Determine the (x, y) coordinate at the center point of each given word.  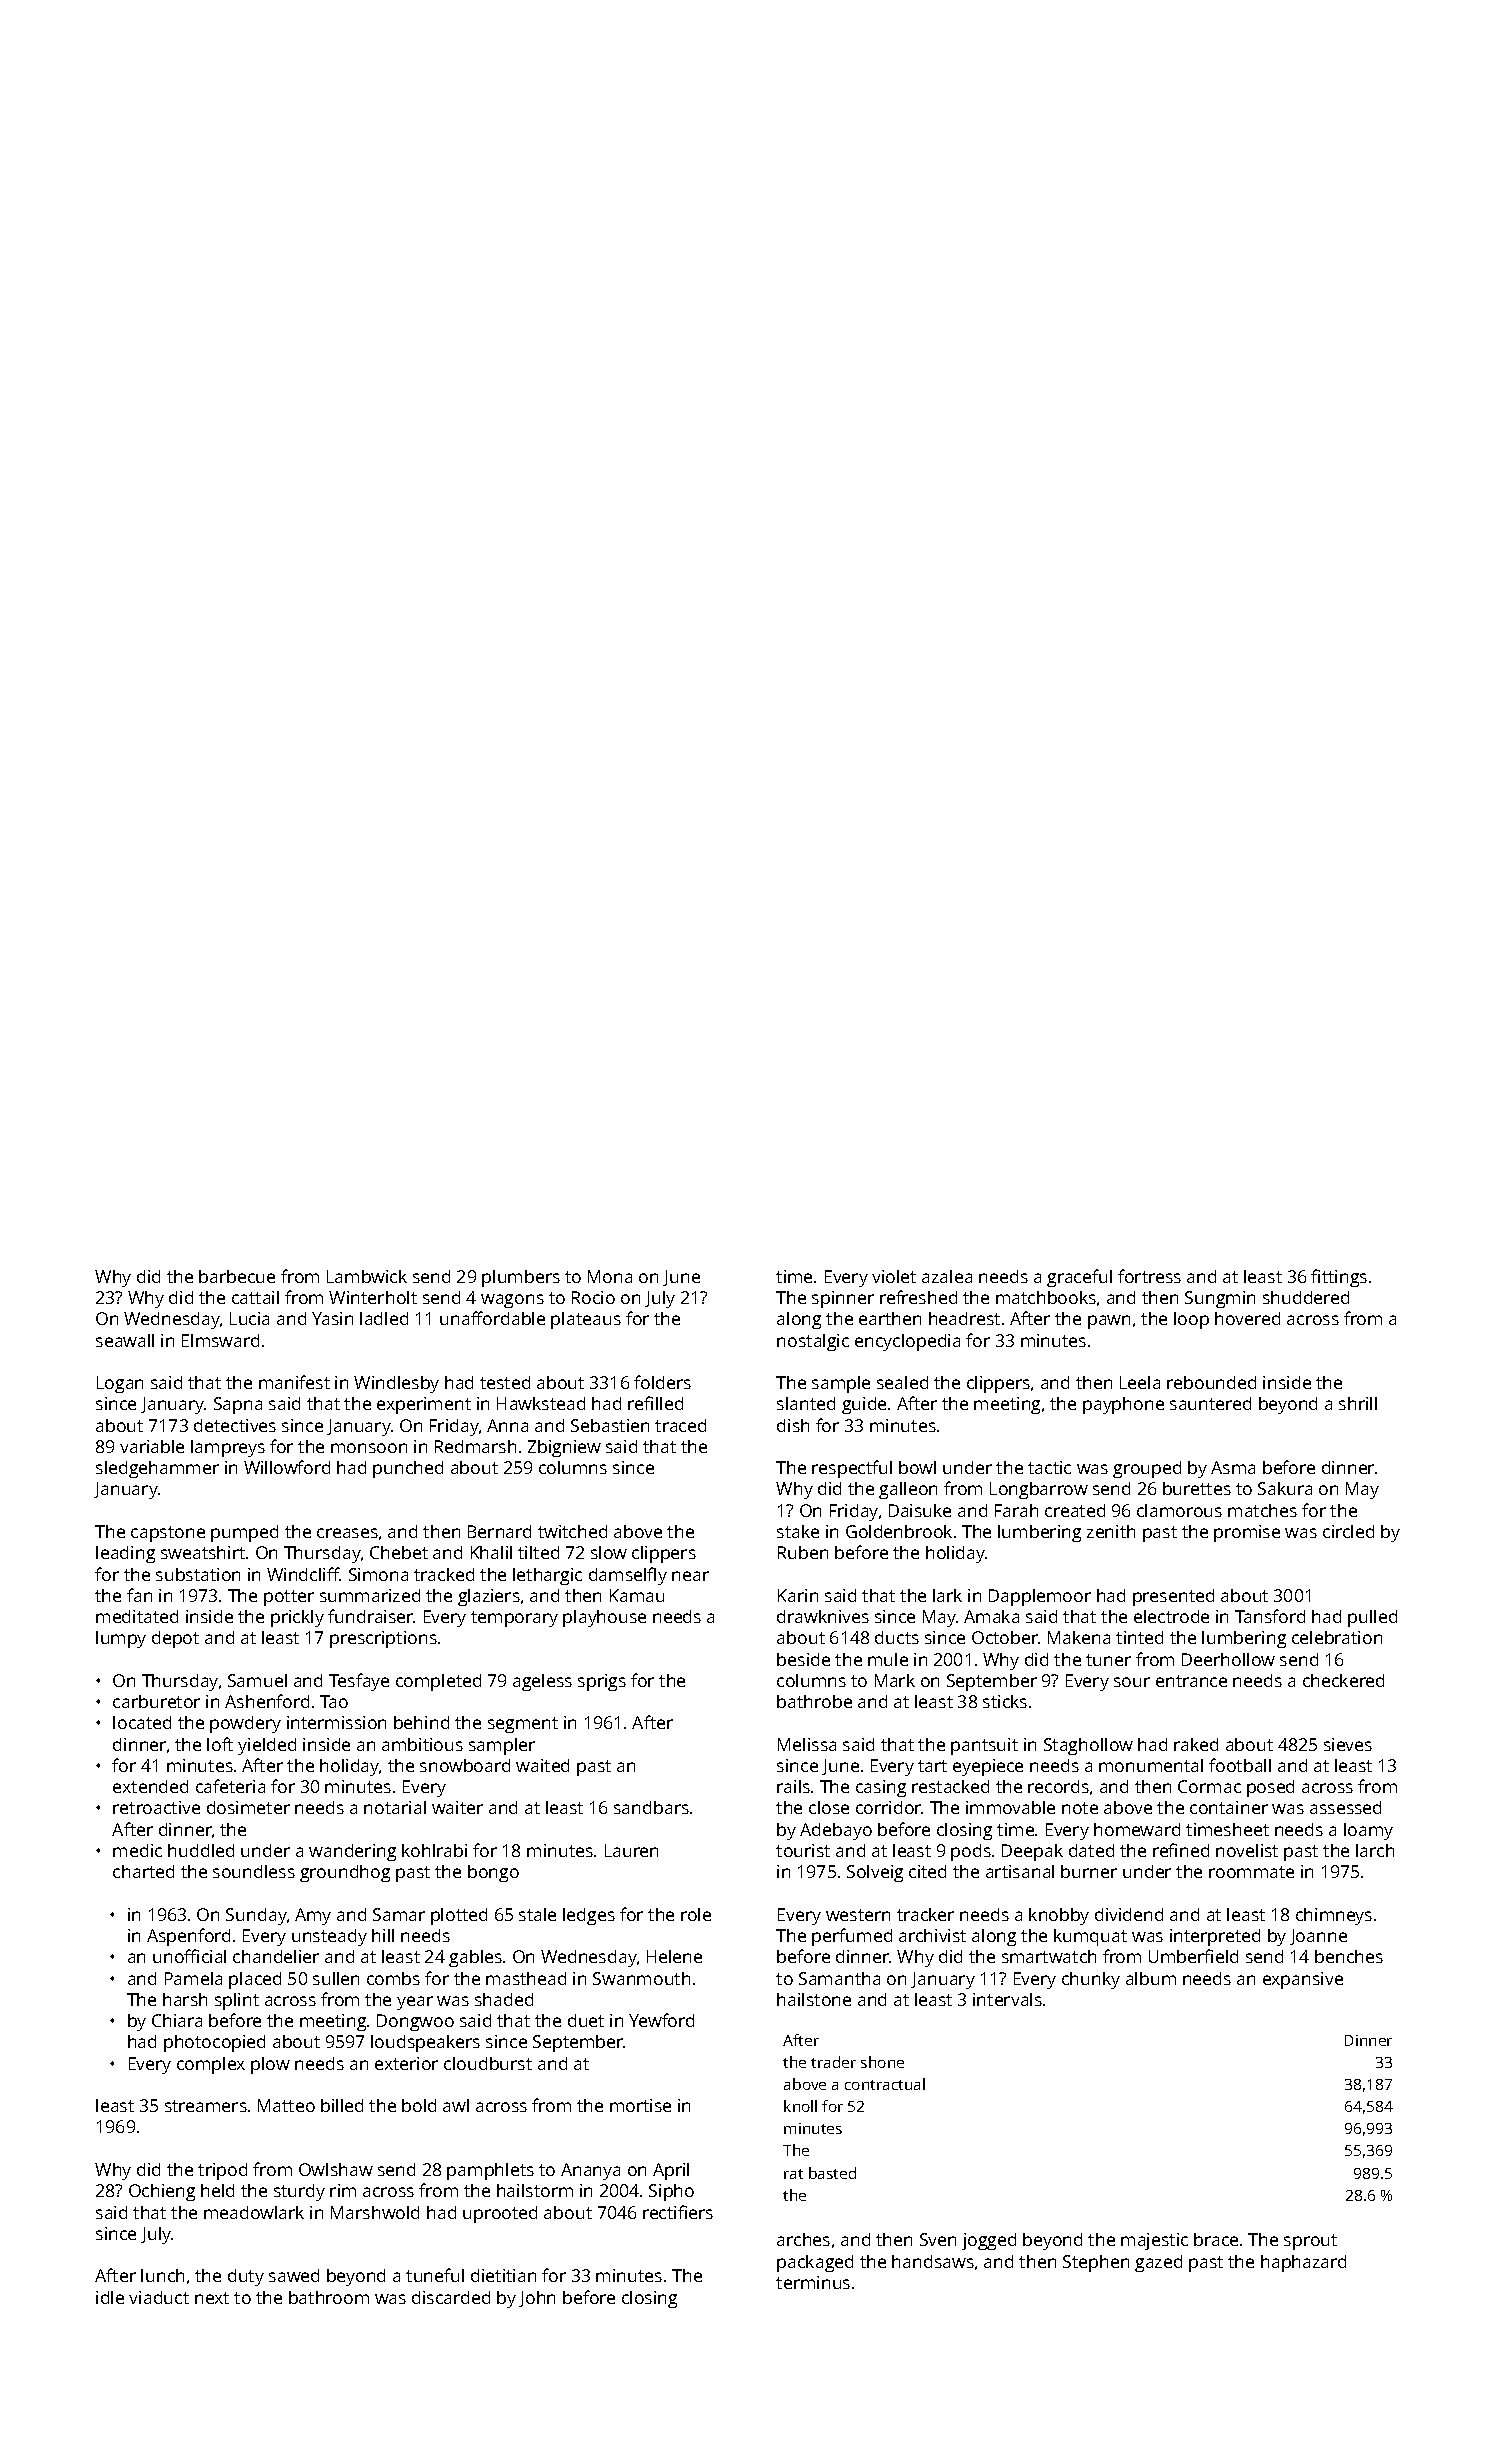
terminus (813, 2282)
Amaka (991, 1616)
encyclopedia (907, 1342)
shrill (1358, 1403)
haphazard (1303, 2263)
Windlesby (396, 1384)
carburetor (156, 1701)
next (212, 2298)
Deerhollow (1228, 1659)
